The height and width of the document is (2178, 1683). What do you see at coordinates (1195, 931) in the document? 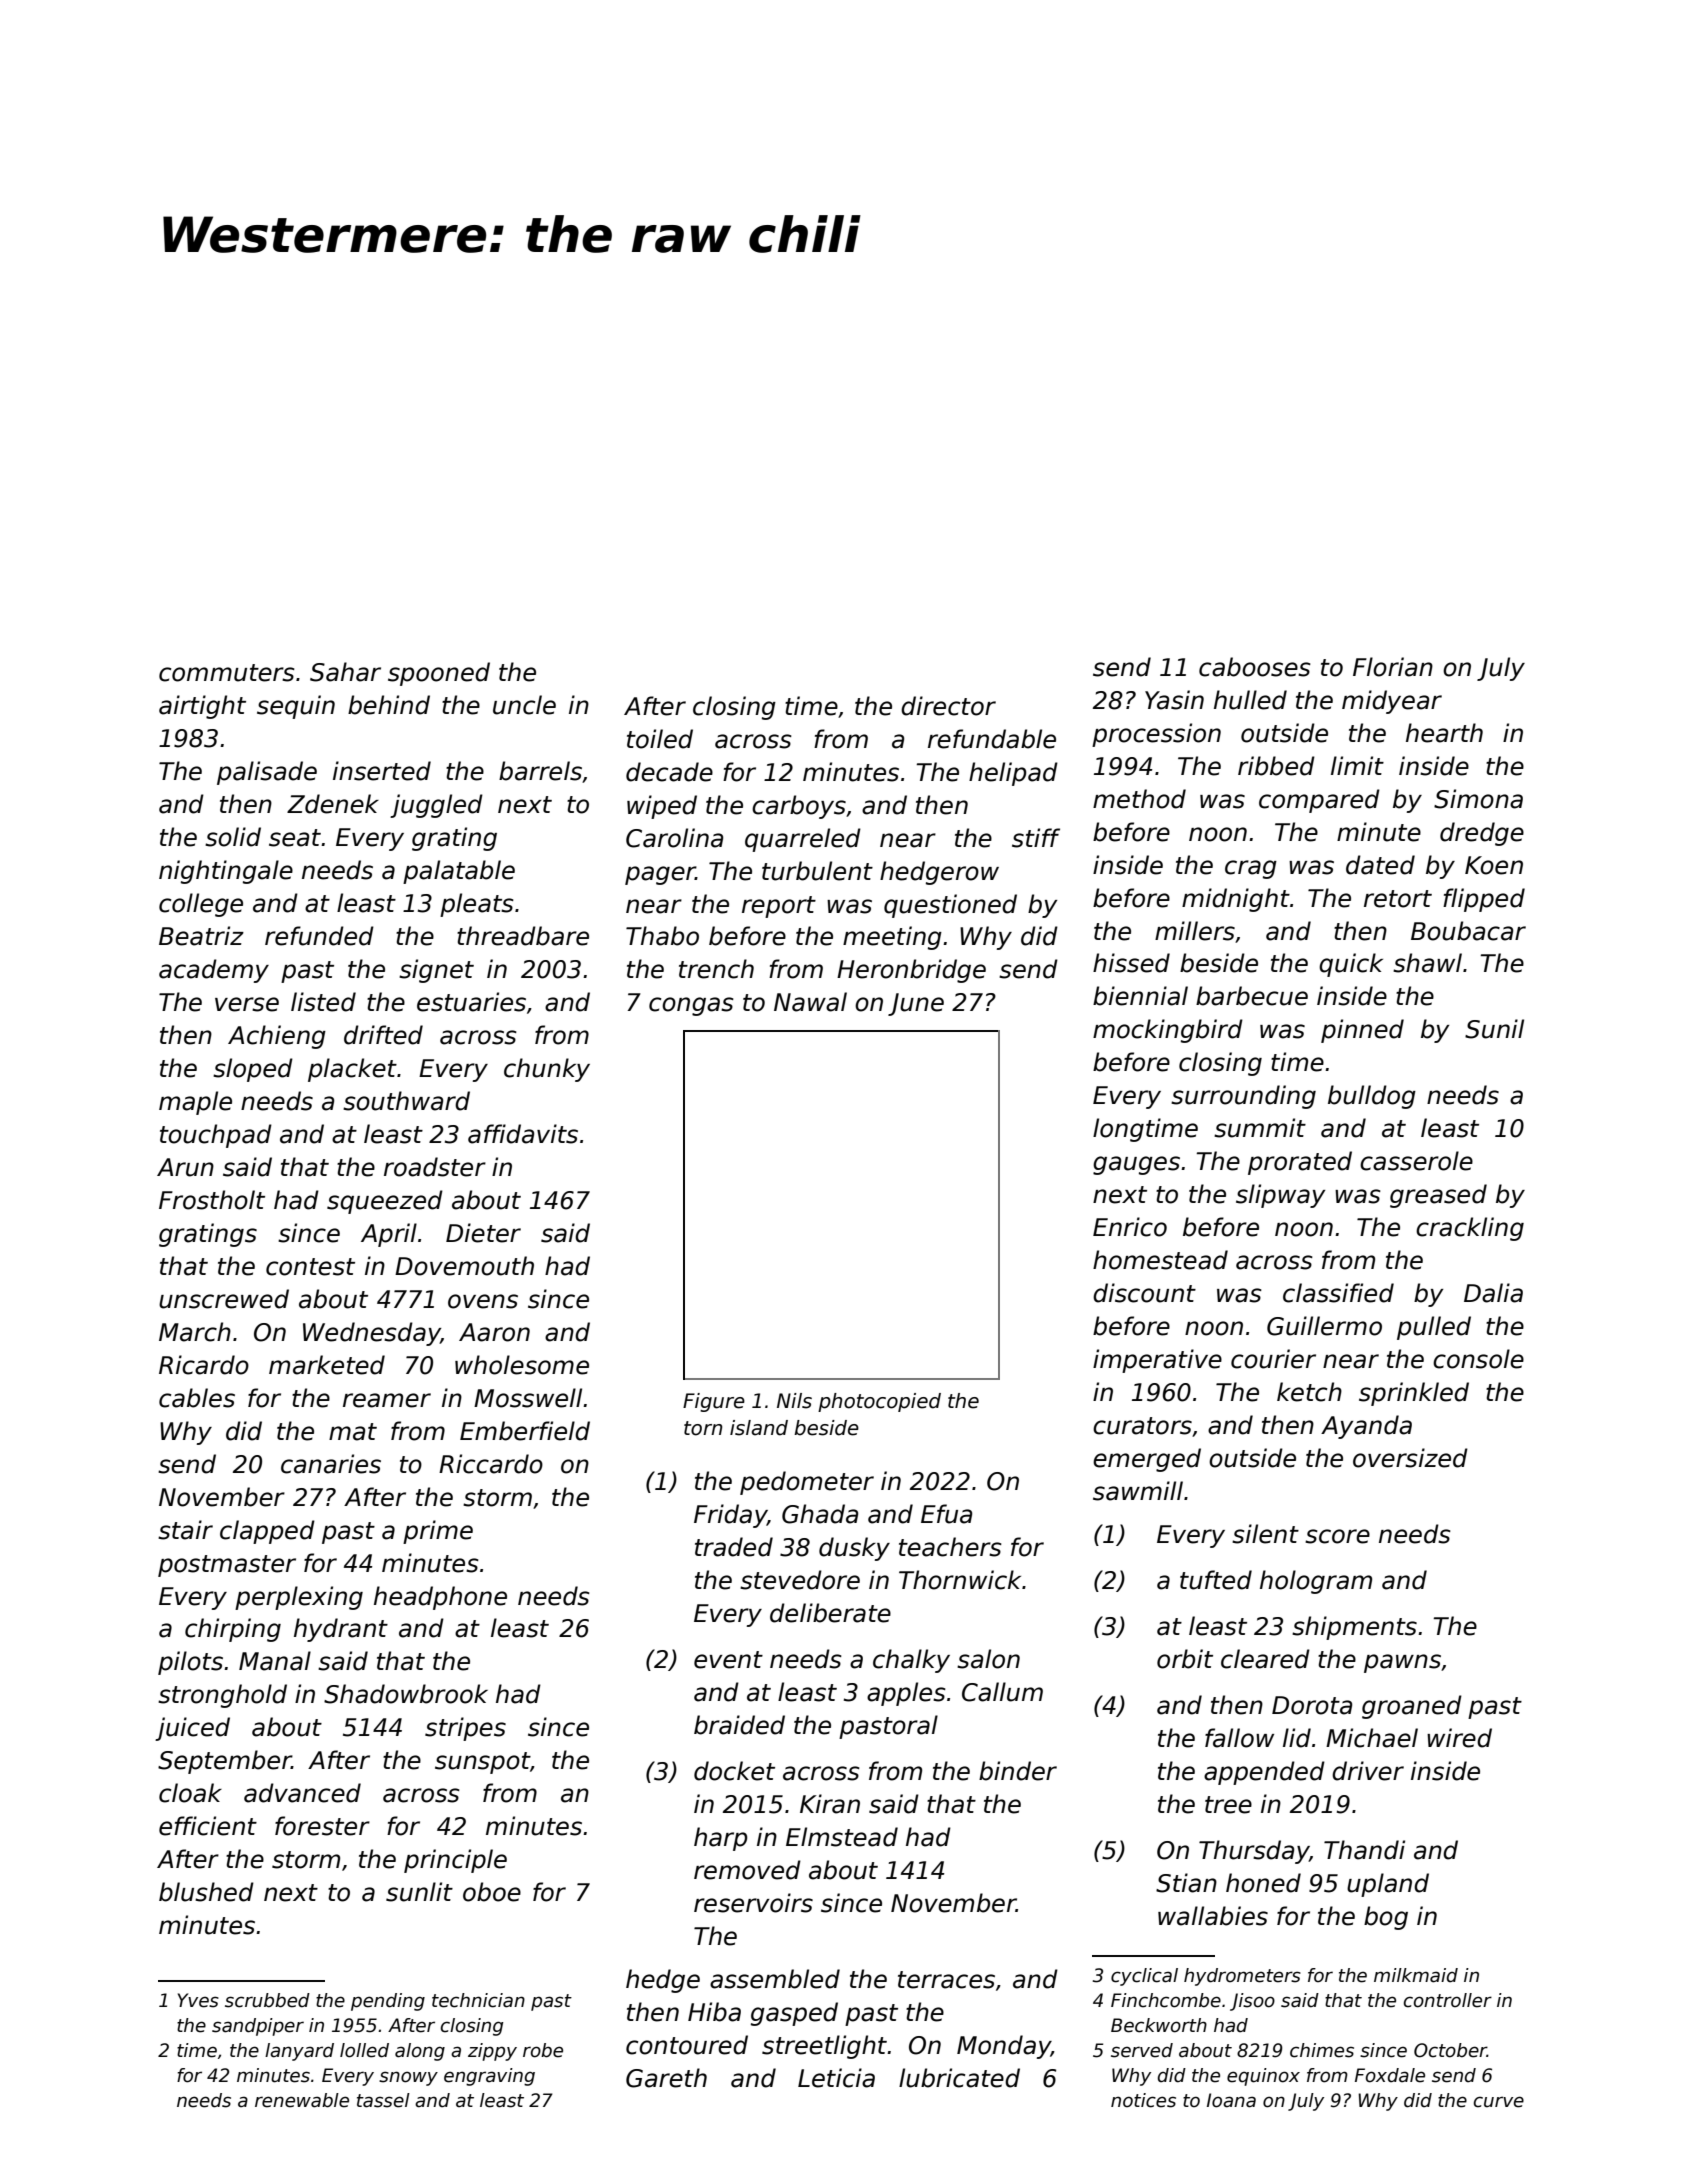
I see `millers` at bounding box center [1195, 931].
